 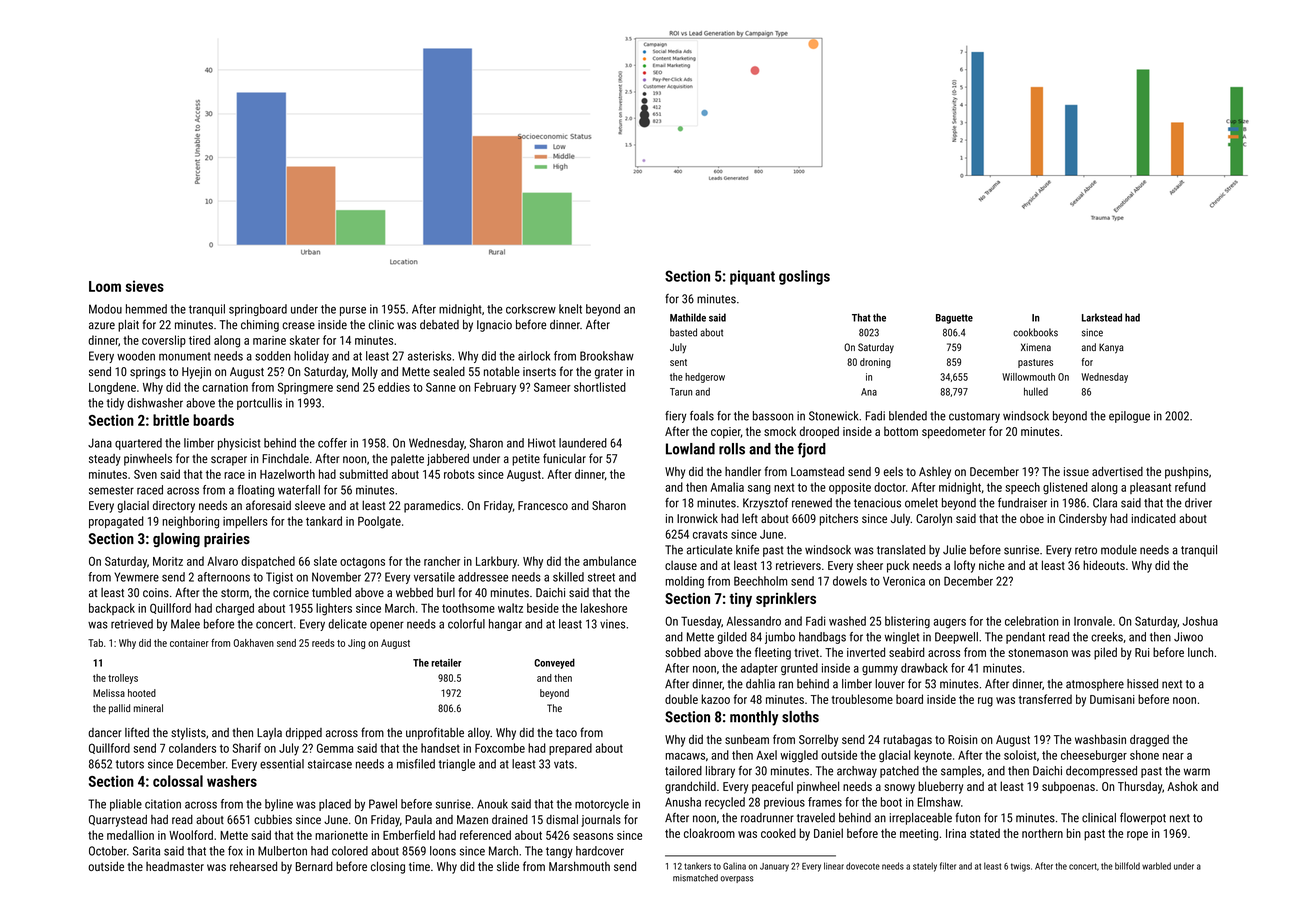 What do you see at coordinates (146, 851) in the screenshot?
I see `Sarita` at bounding box center [146, 851].
